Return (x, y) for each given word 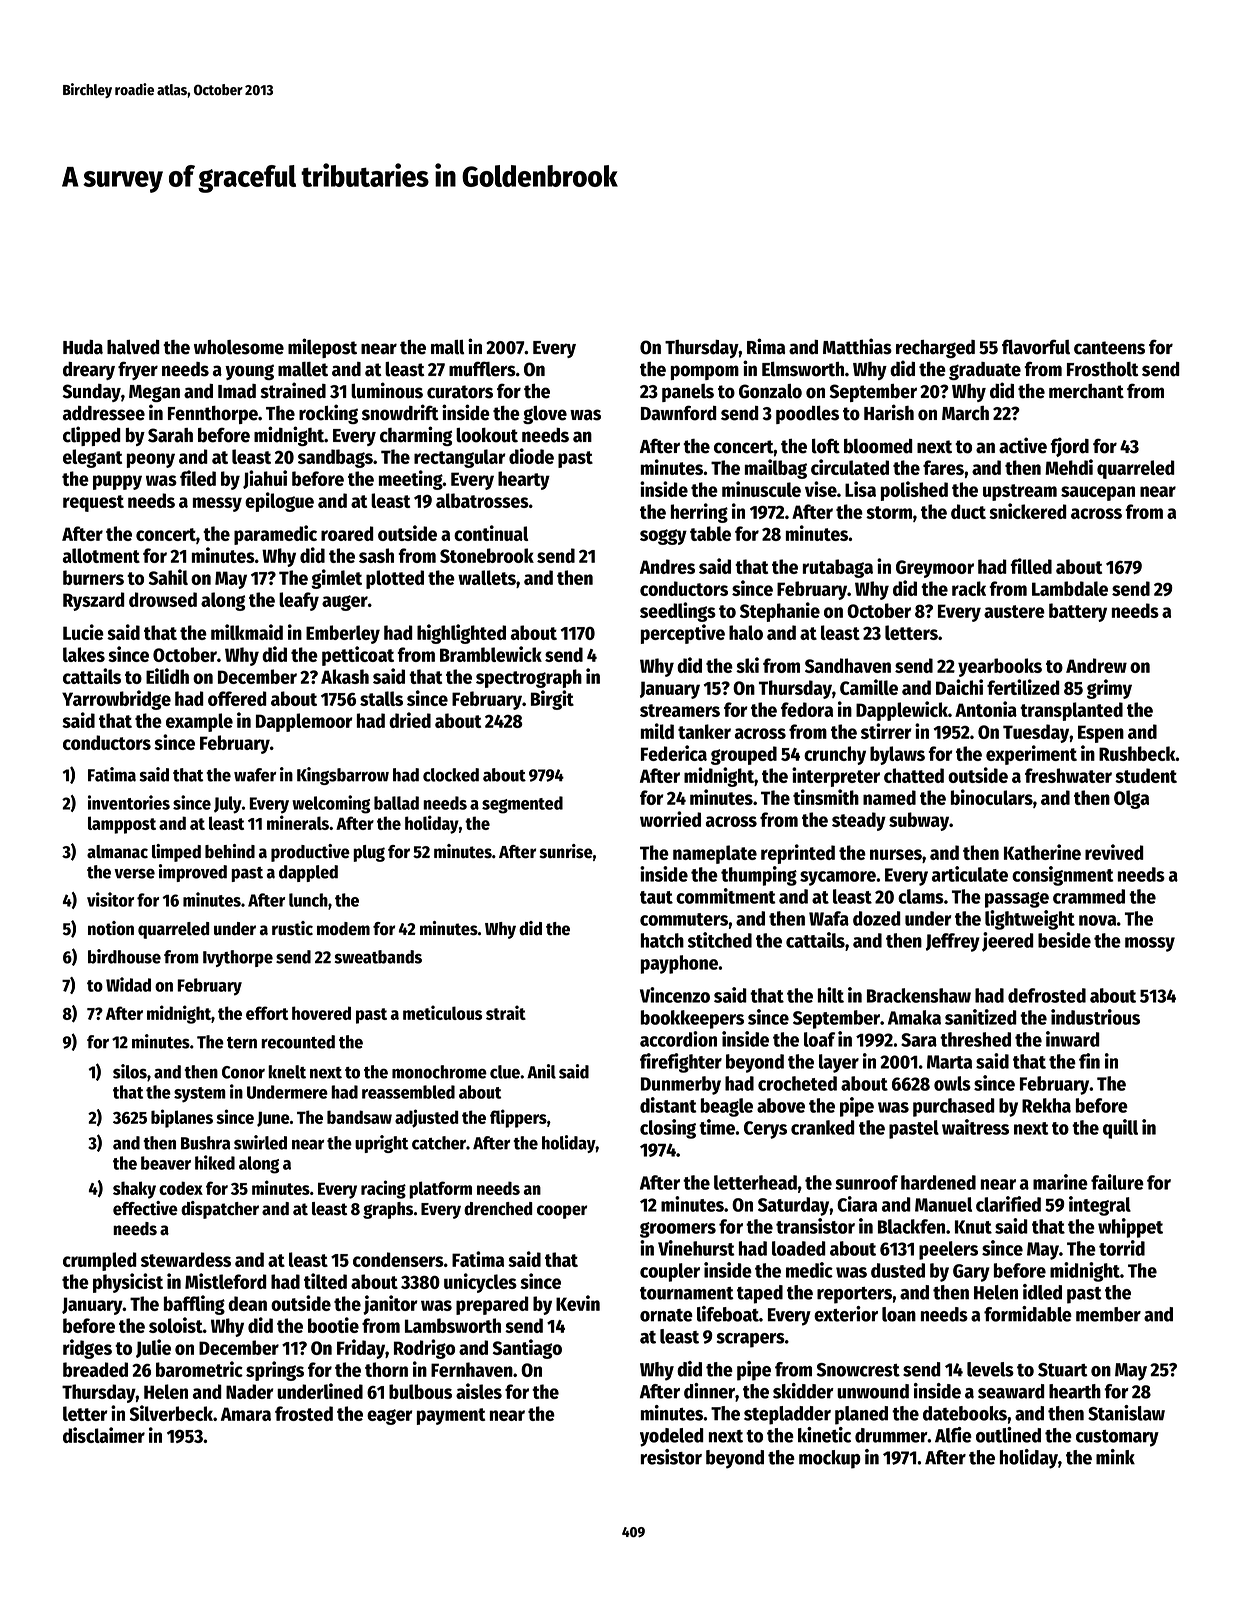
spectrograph (529, 678)
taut (656, 897)
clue (505, 1072)
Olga (1131, 799)
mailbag (776, 469)
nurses (896, 854)
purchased (954, 1107)
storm (889, 512)
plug (369, 853)
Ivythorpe (238, 958)
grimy (1109, 689)
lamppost (122, 825)
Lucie (83, 632)
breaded (95, 1369)
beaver (166, 1163)
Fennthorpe (213, 415)
